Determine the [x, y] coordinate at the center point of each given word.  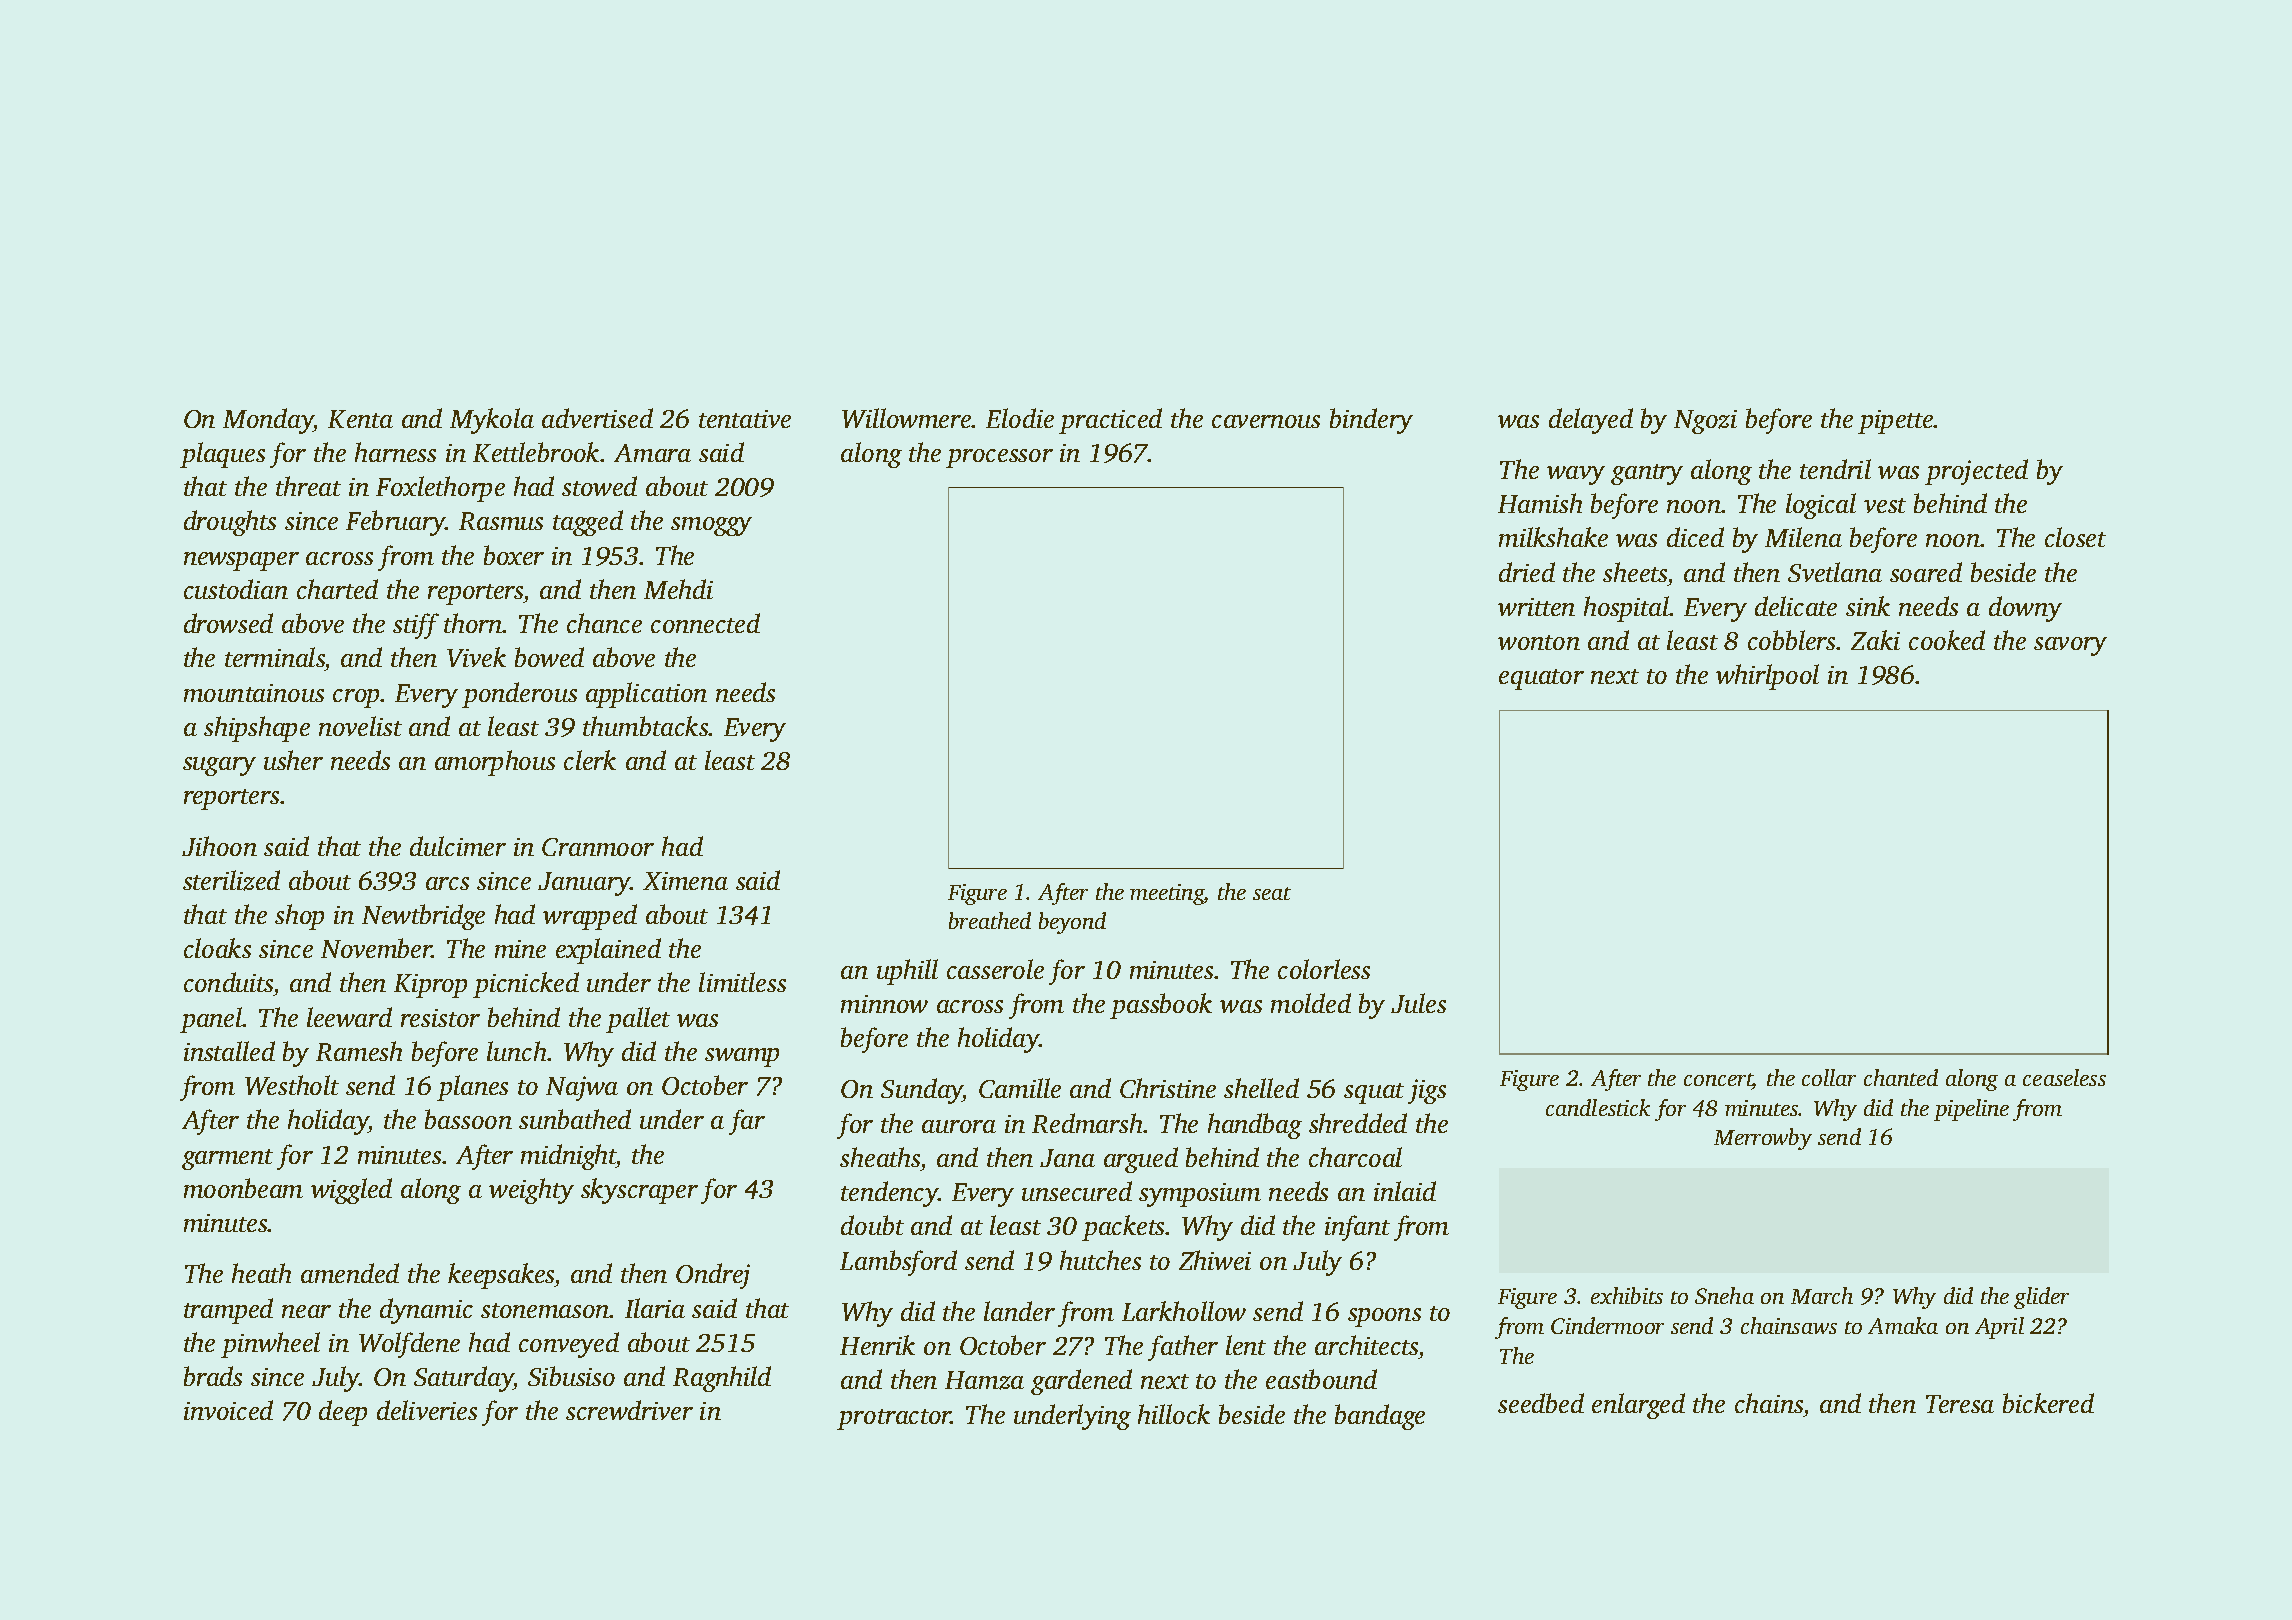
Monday [268, 421]
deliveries [427, 1410]
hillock [1174, 1414]
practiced [1110, 421]
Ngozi [1705, 422]
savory [2070, 646]
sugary [219, 766]
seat [1272, 893]
